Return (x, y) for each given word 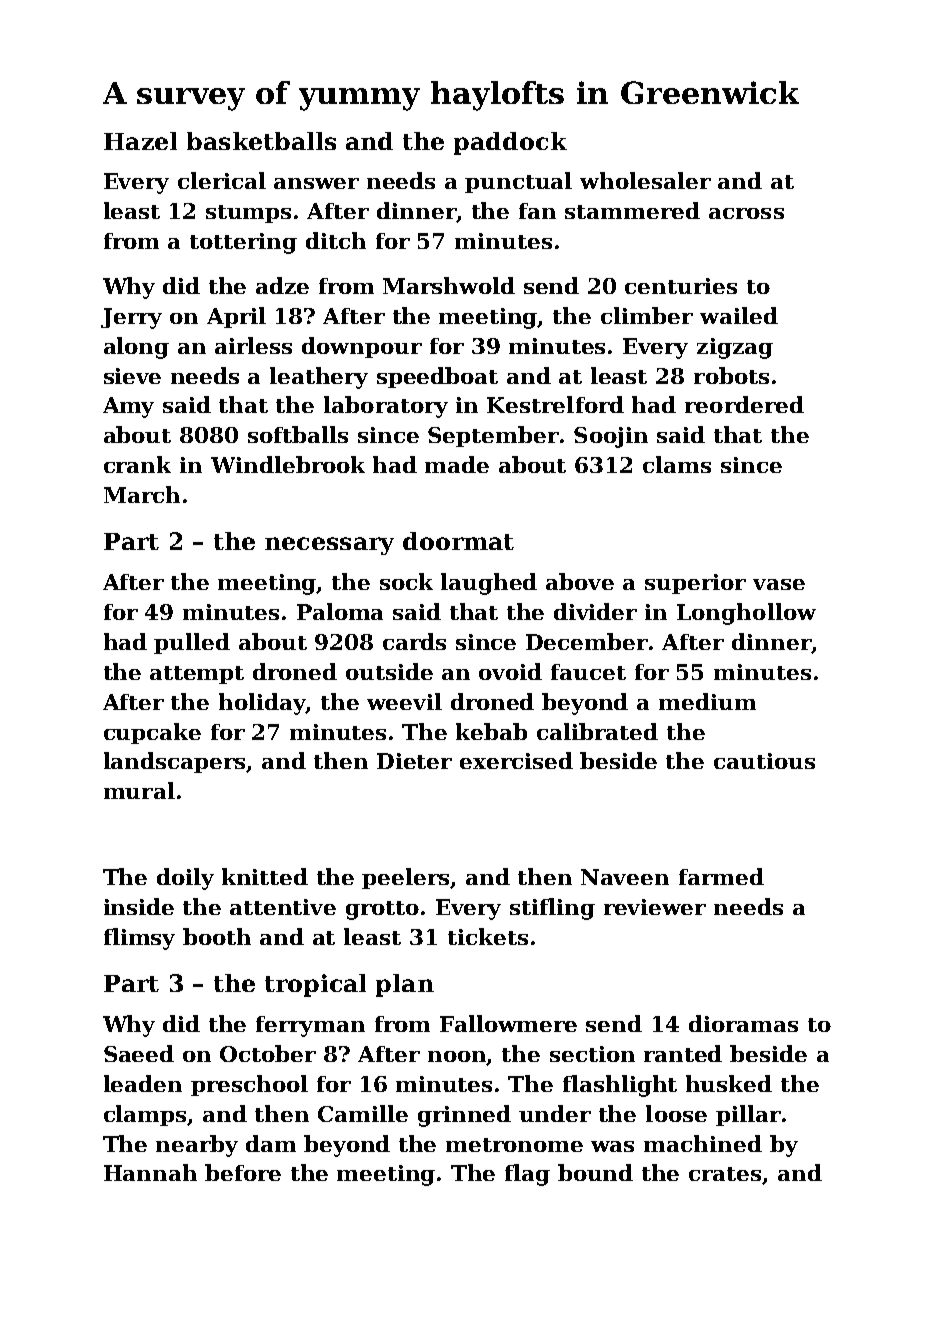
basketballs (261, 141)
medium (707, 701)
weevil (404, 701)
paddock (510, 143)
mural (139, 790)
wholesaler (645, 180)
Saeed (139, 1053)
